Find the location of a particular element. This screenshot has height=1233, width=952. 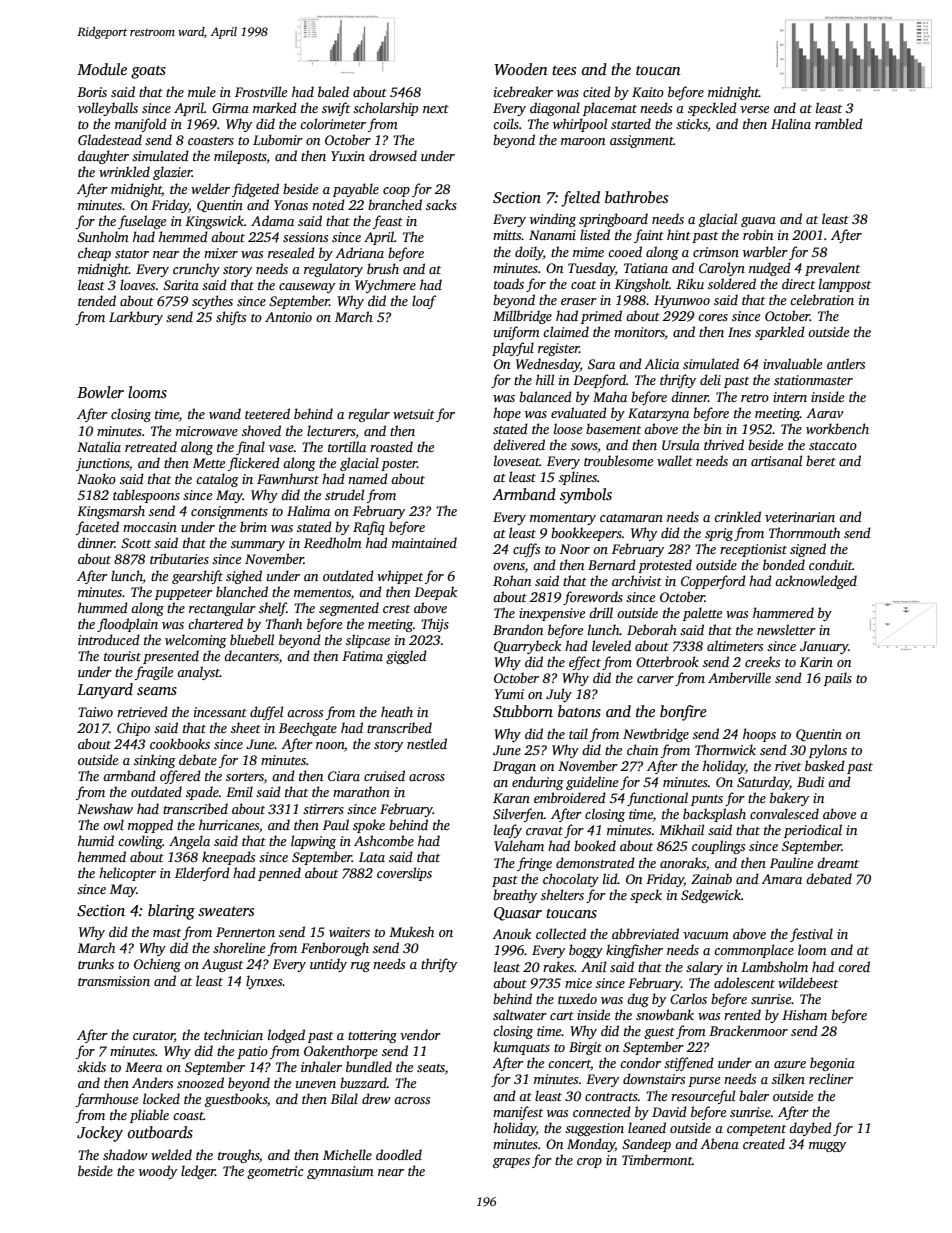

acknowledged is located at coordinates (816, 582).
